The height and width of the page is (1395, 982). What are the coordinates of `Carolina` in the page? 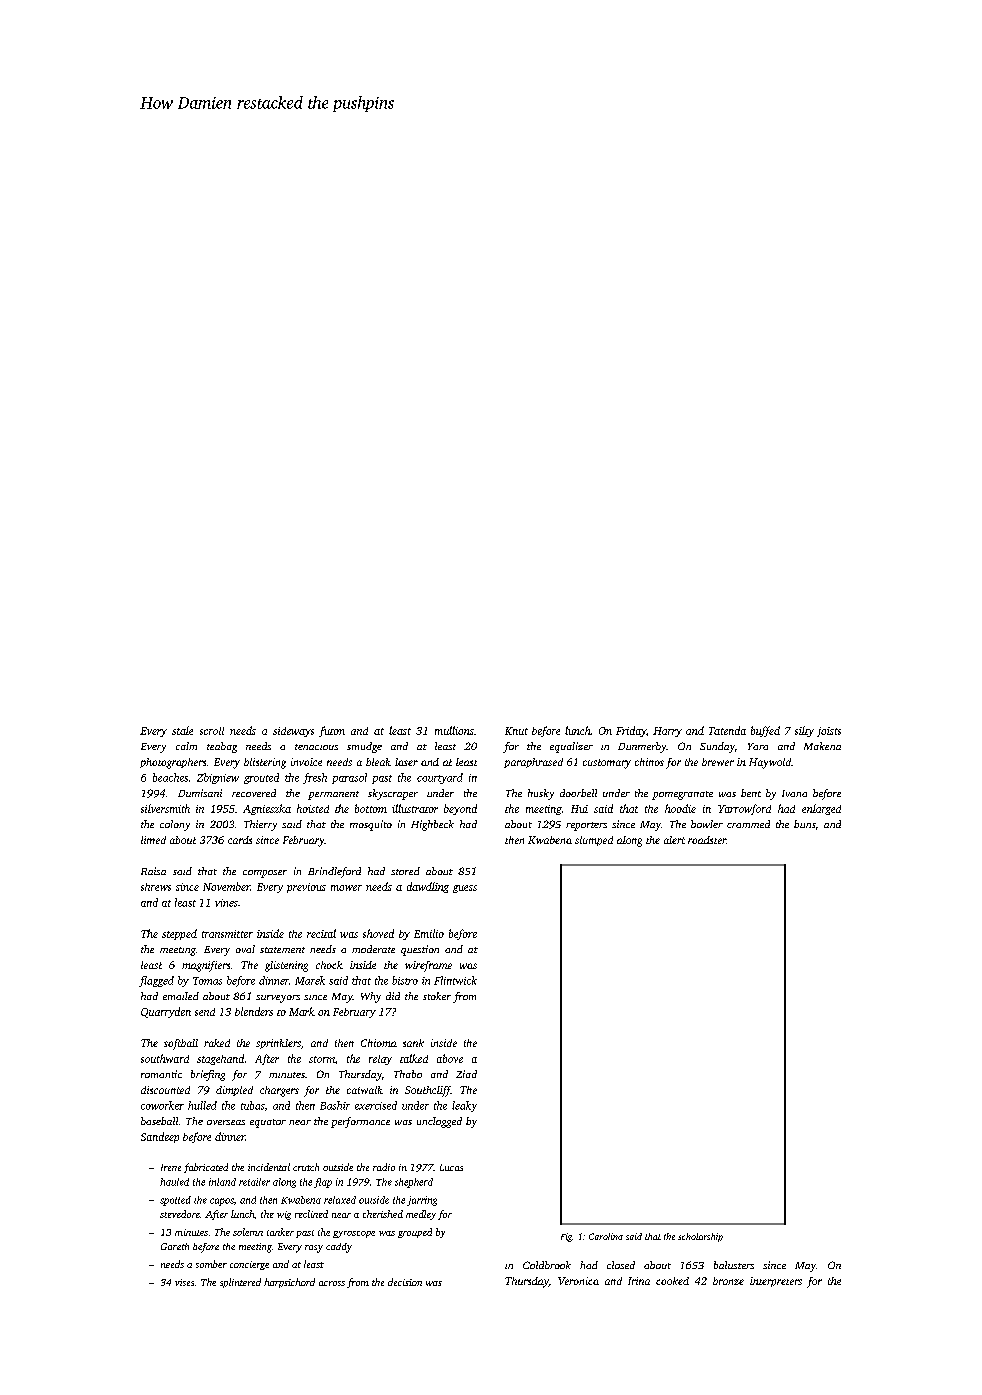 It's located at (606, 1236).
